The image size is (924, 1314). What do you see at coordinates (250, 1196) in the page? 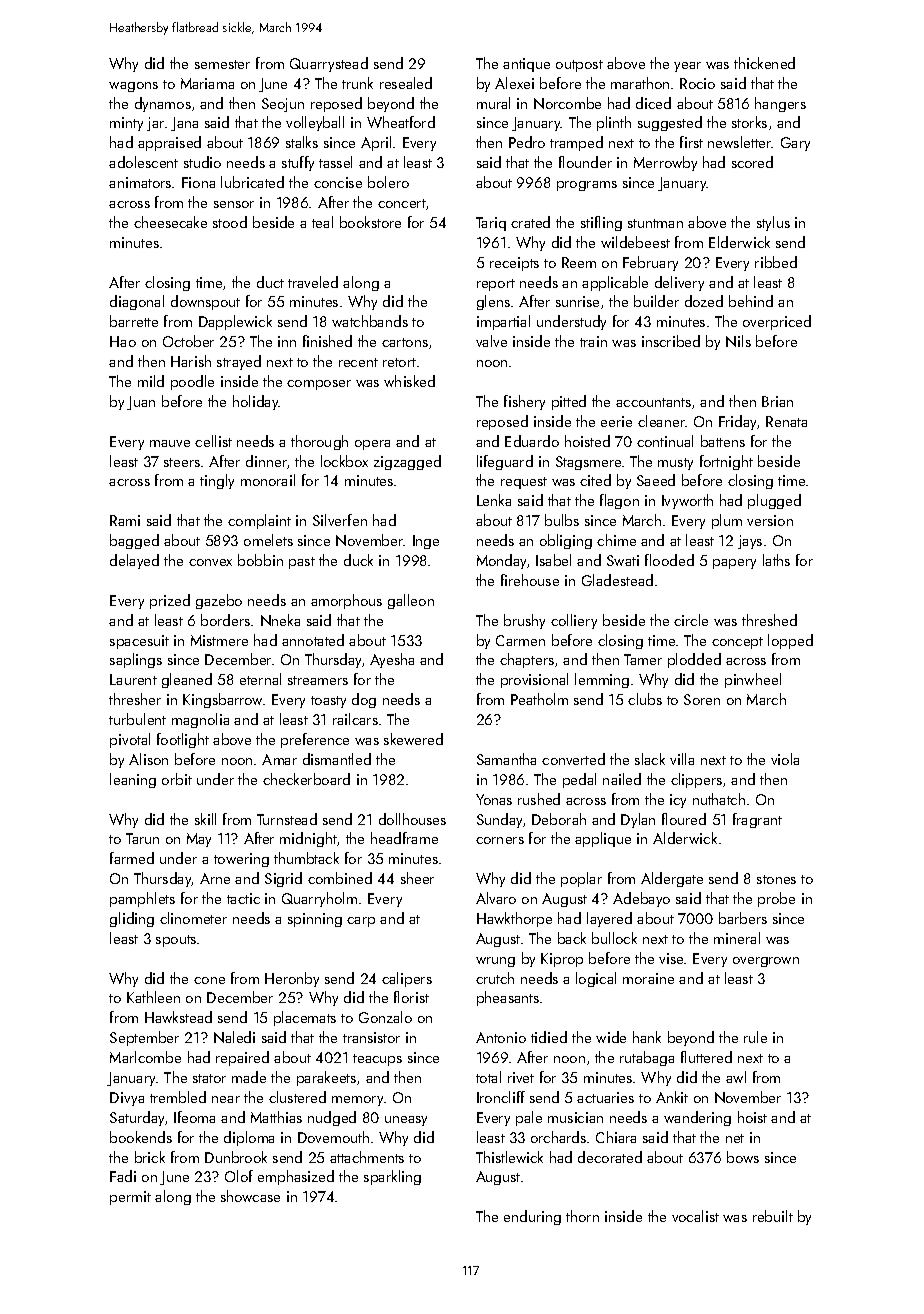
I see `showcase` at bounding box center [250, 1196].
